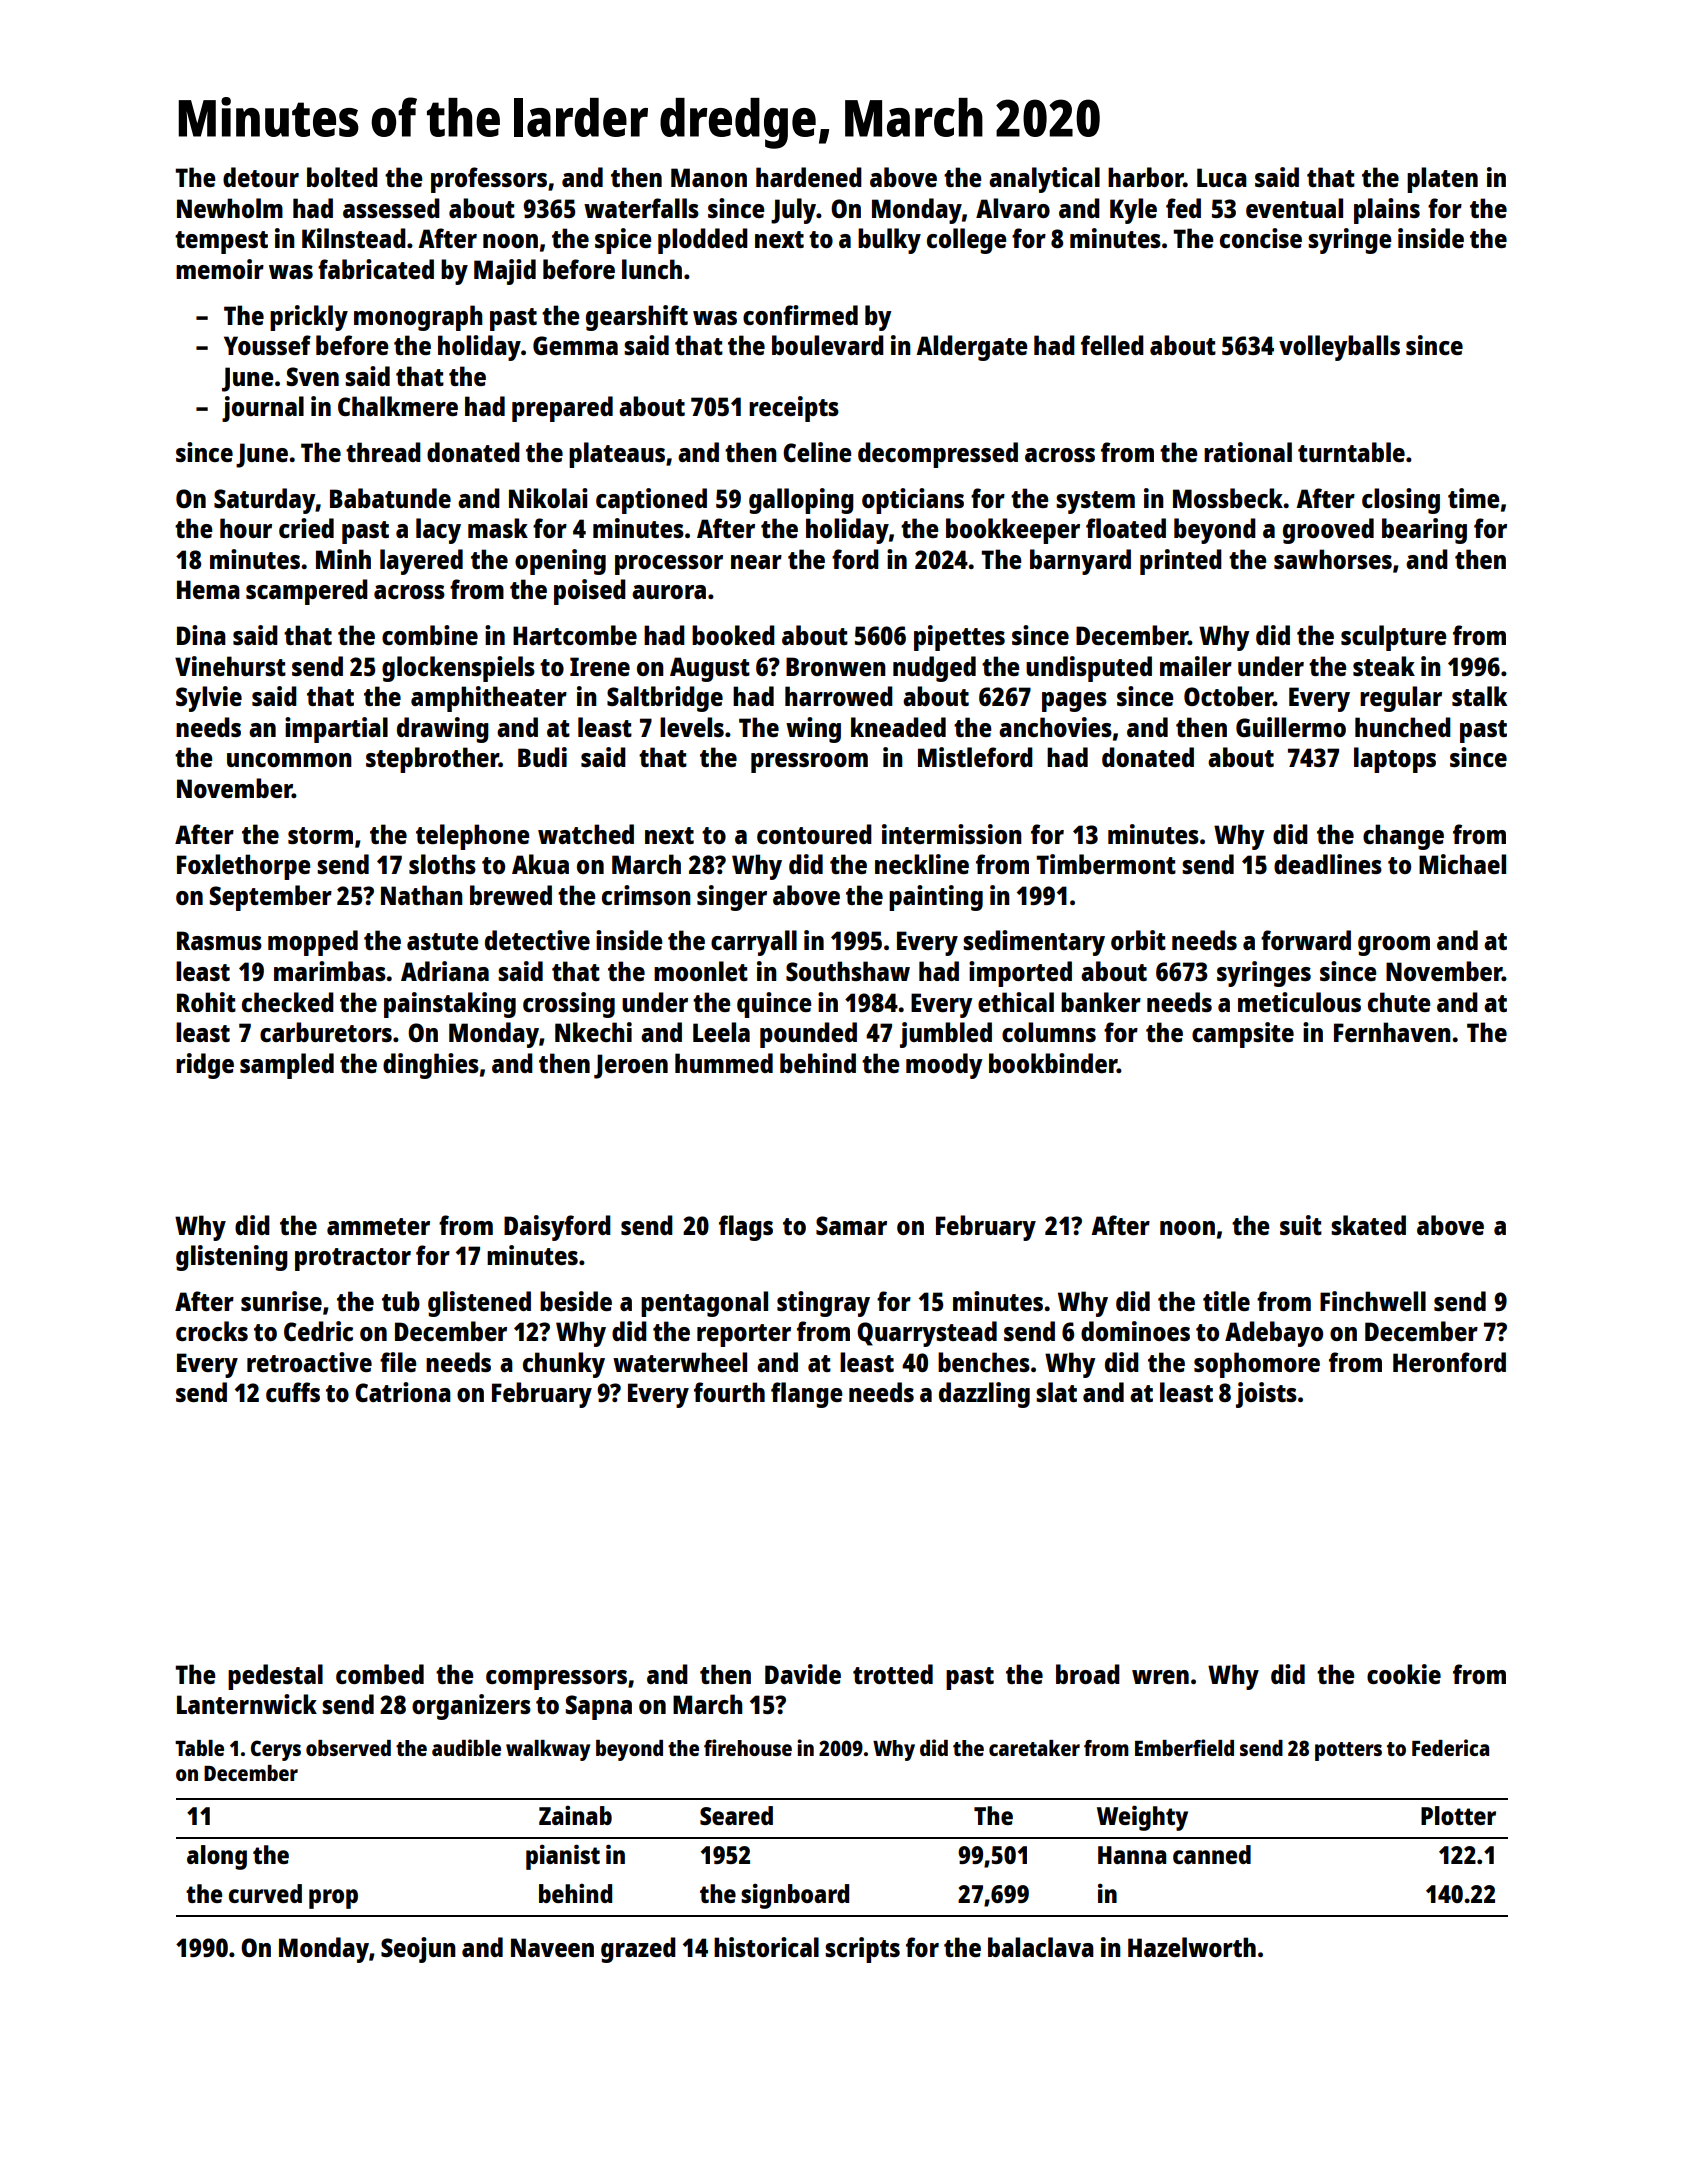 The width and height of the screenshot is (1683, 2178). Describe the element at coordinates (1368, 1225) in the screenshot. I see `skated` at that location.
